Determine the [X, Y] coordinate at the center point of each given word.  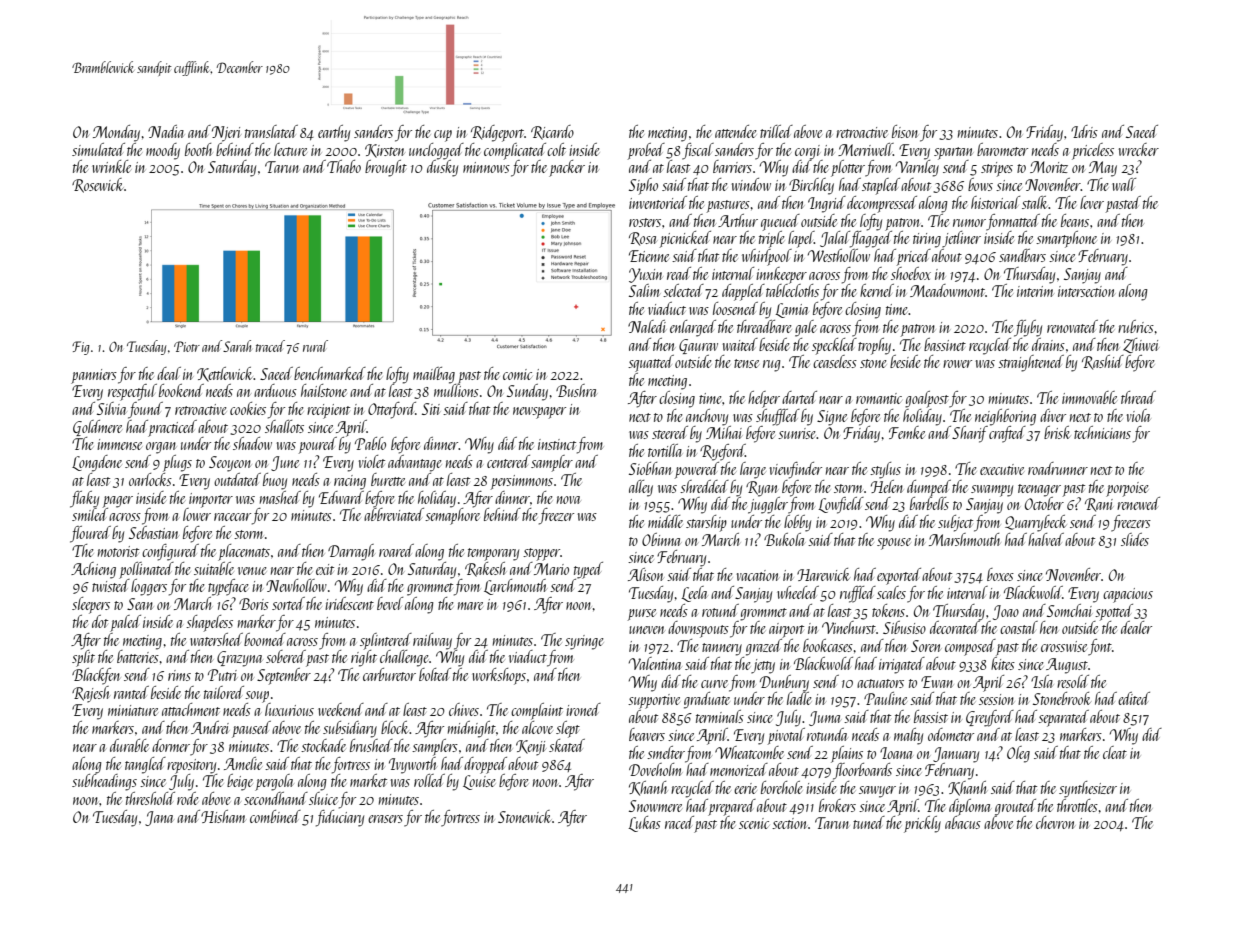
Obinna [661, 539]
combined [275, 816]
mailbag [434, 375]
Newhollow [296, 585]
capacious [1128, 595]
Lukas [644, 824]
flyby [1028, 328]
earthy [334, 133]
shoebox [911, 273]
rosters [645, 222]
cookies [248, 408]
